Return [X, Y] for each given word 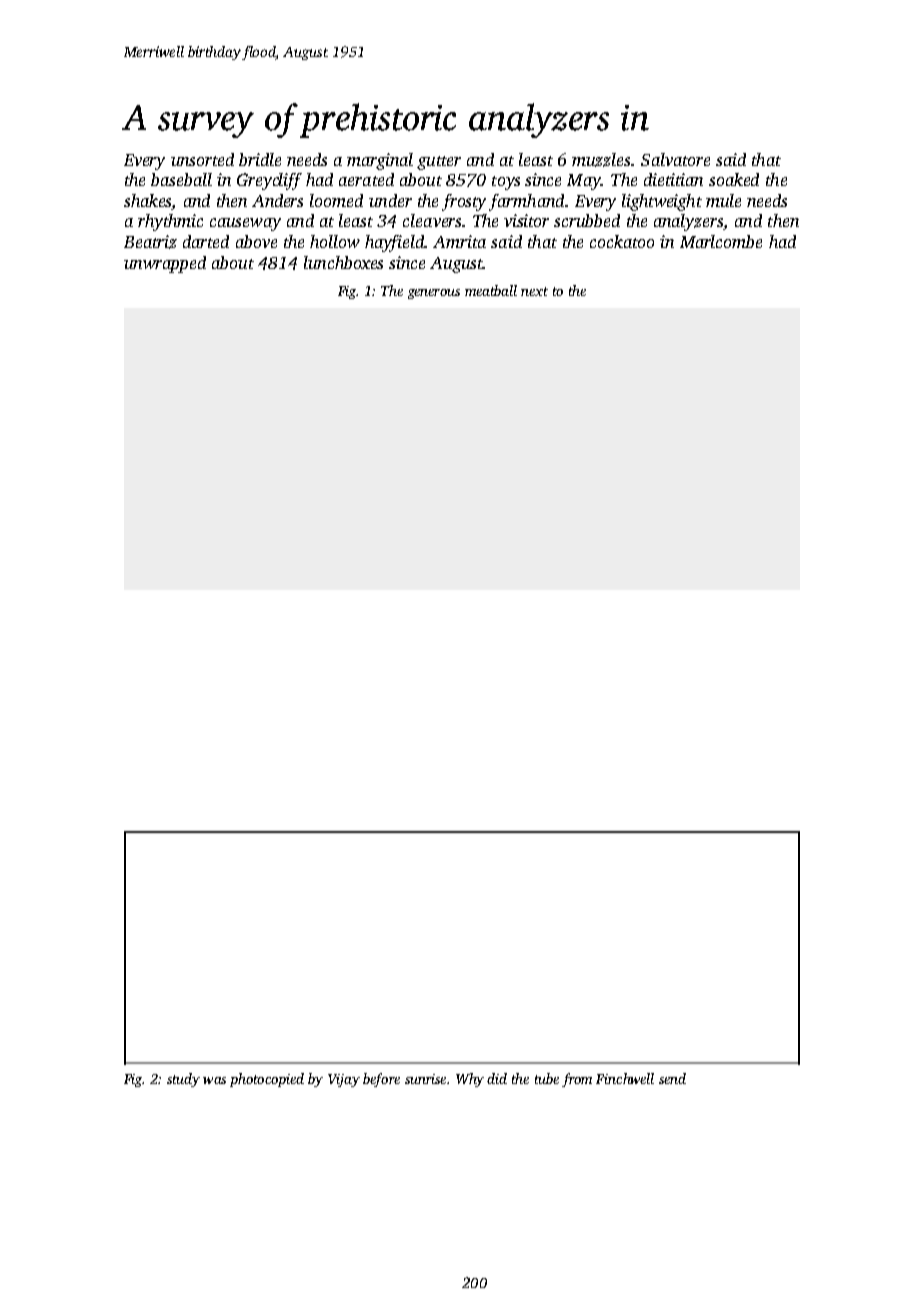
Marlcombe [721, 241]
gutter [439, 163]
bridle [260, 159]
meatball [491, 290]
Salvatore [675, 159]
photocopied [267, 1080]
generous [434, 294]
